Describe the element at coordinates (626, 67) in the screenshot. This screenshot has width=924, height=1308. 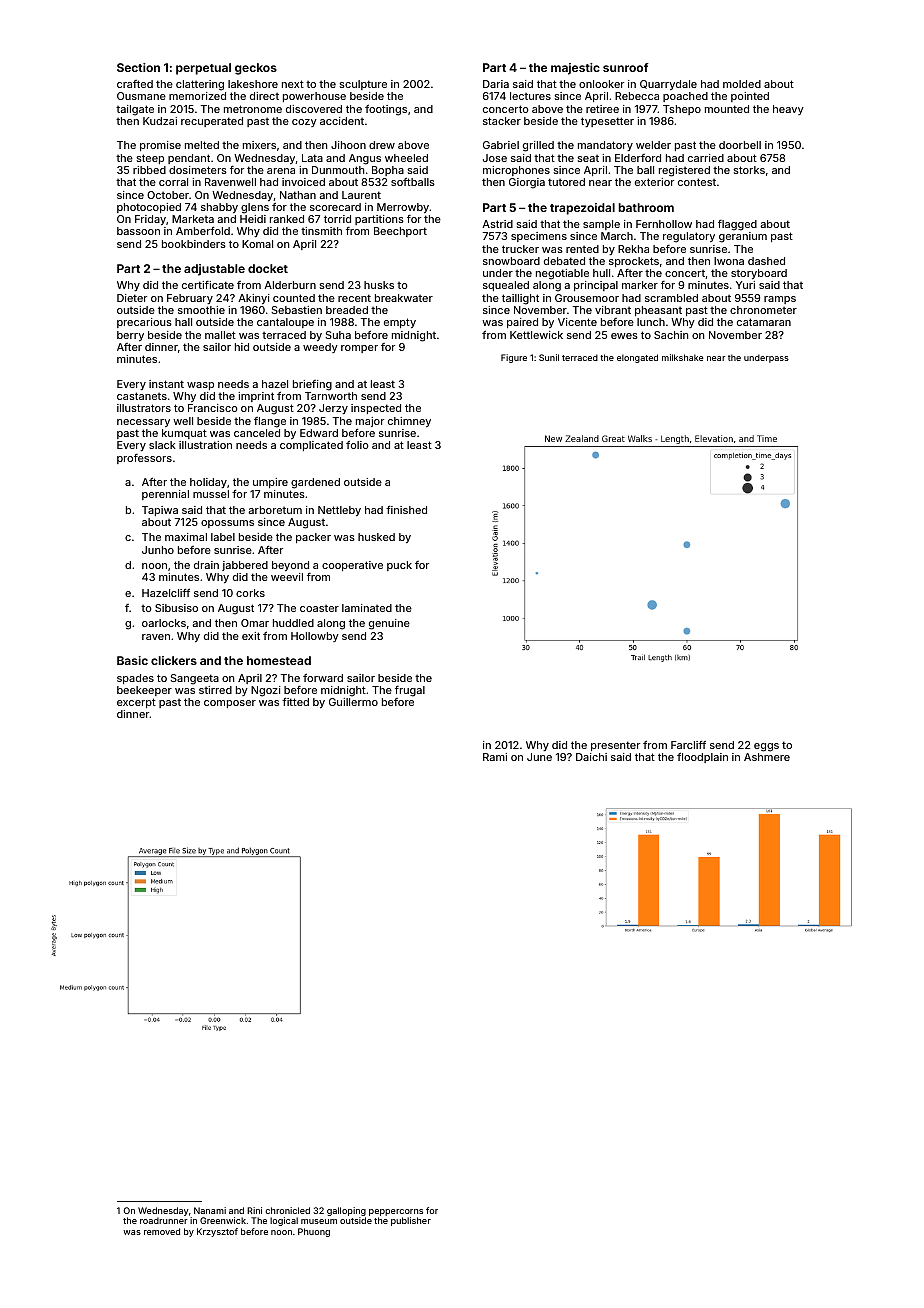
I see `sunroof` at that location.
